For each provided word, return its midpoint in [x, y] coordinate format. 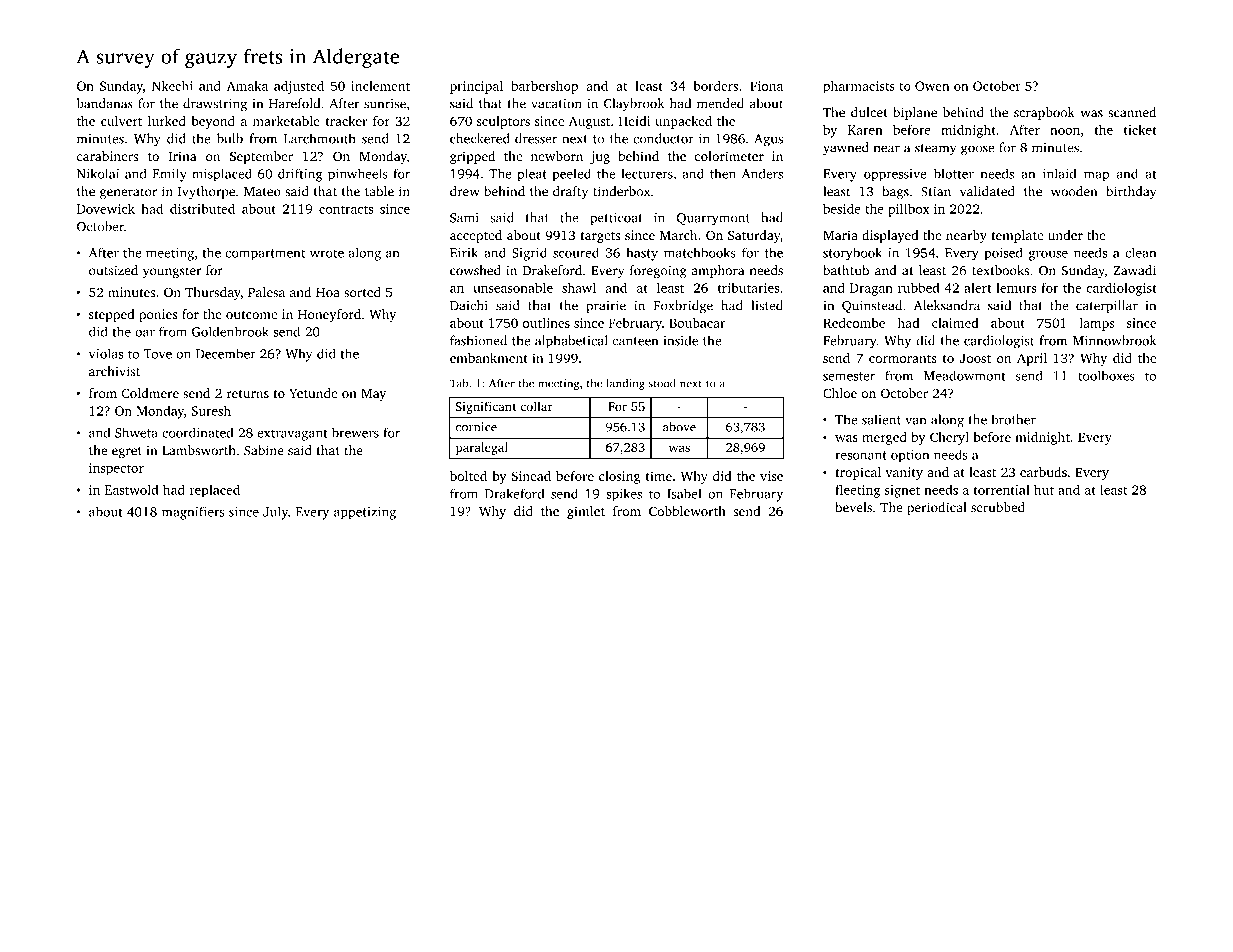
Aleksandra [947, 305]
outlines [546, 323]
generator [128, 193]
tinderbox [621, 191]
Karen [865, 130]
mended [720, 103]
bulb [230, 138]
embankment [489, 358]
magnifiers [193, 513]
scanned [1132, 112]
